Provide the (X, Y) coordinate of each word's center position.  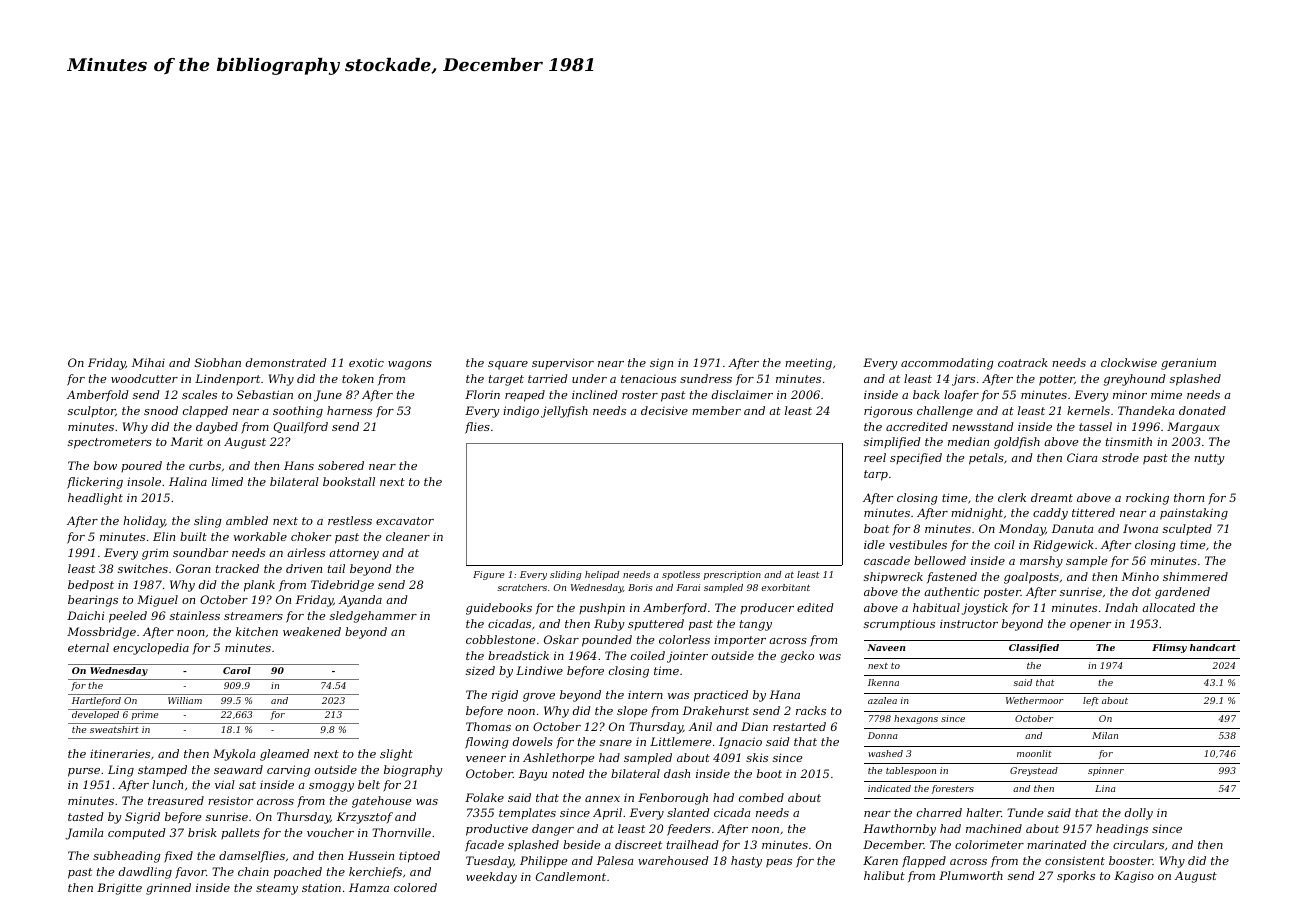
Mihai (148, 362)
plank (259, 586)
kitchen (257, 631)
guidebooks (499, 609)
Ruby (609, 625)
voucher (330, 832)
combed (761, 797)
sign (661, 364)
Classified (1034, 648)
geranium (1188, 364)
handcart (1213, 647)
